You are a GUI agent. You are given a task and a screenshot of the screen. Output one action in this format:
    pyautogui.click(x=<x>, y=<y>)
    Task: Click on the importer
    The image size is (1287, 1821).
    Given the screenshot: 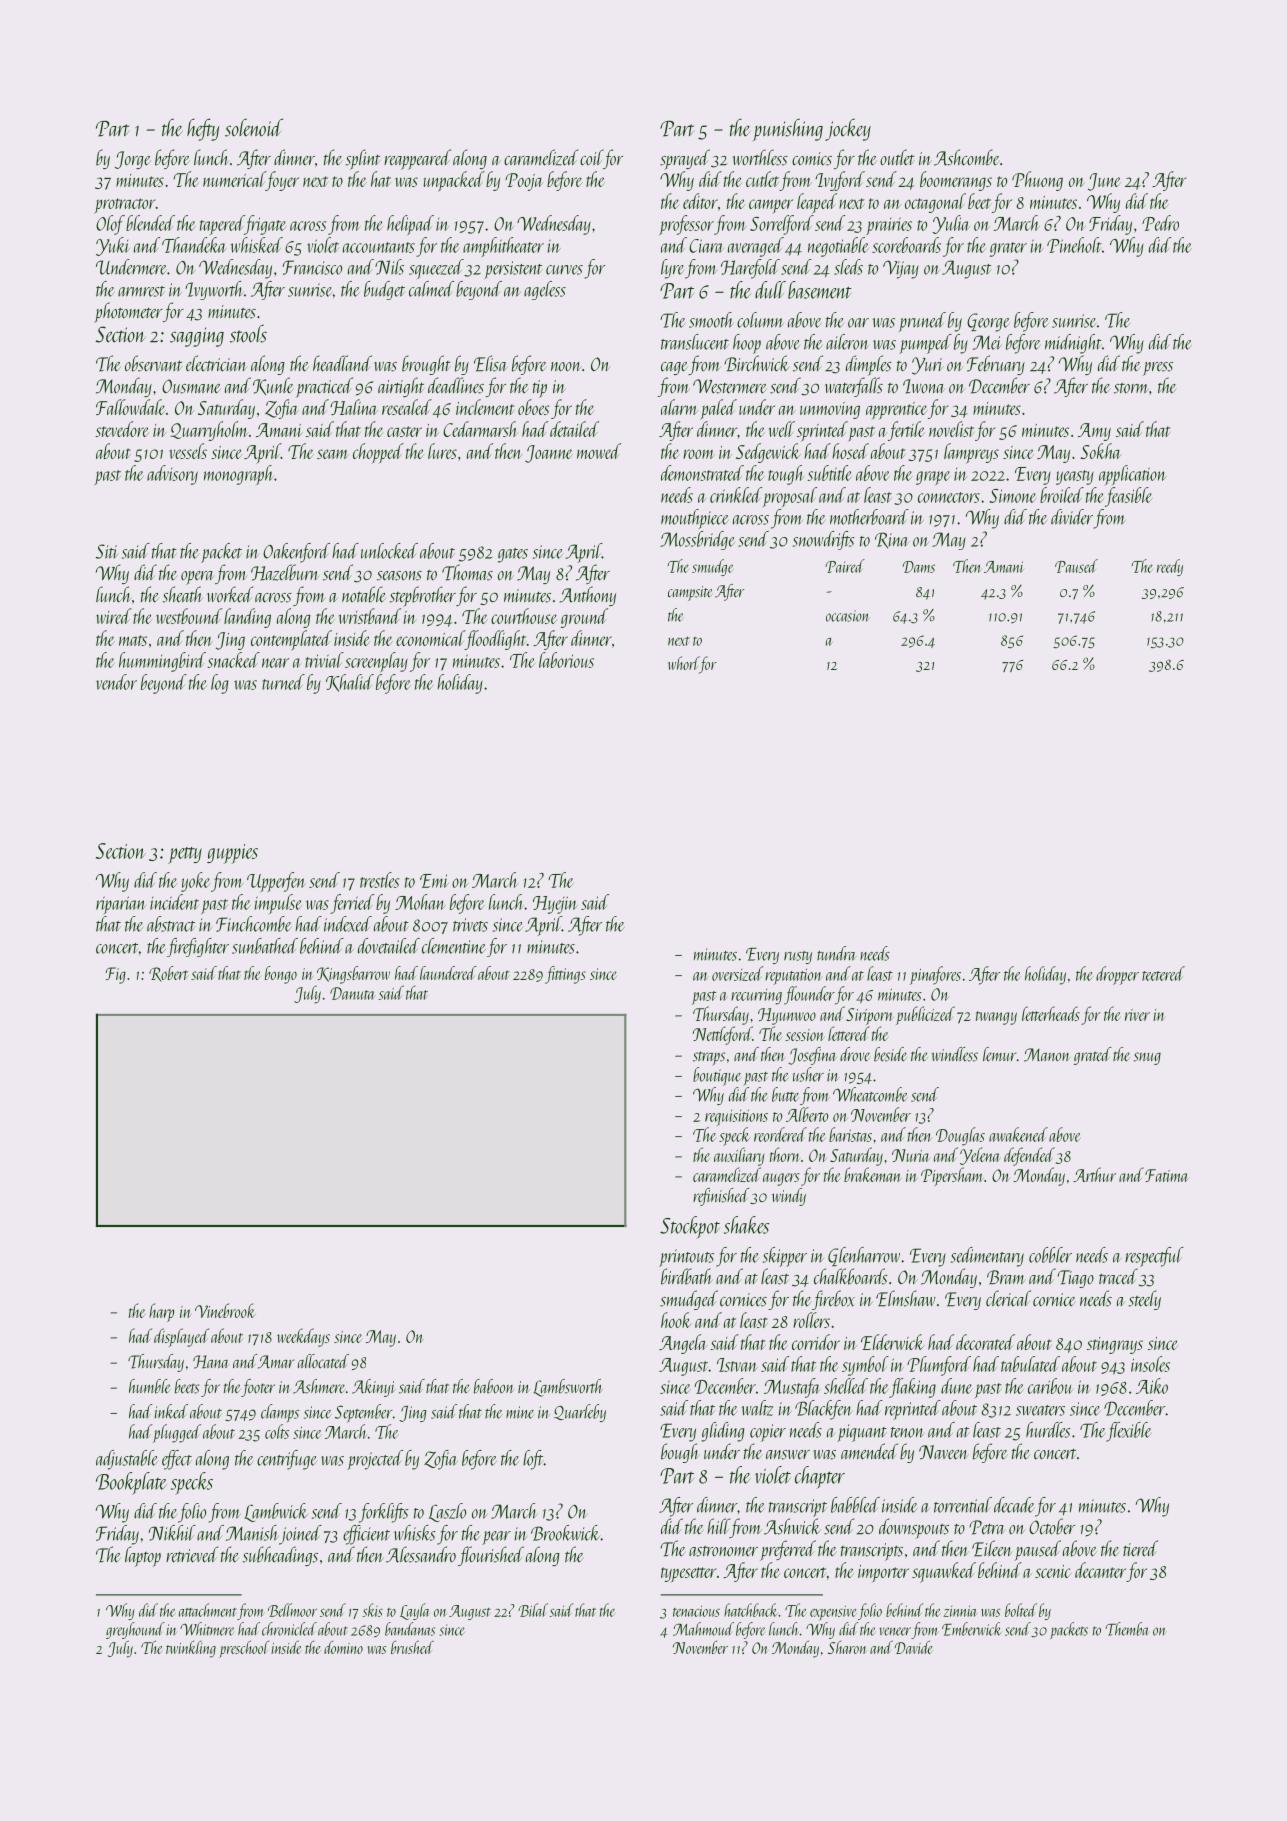 What is the action you would take?
    pyautogui.click(x=883, y=1574)
